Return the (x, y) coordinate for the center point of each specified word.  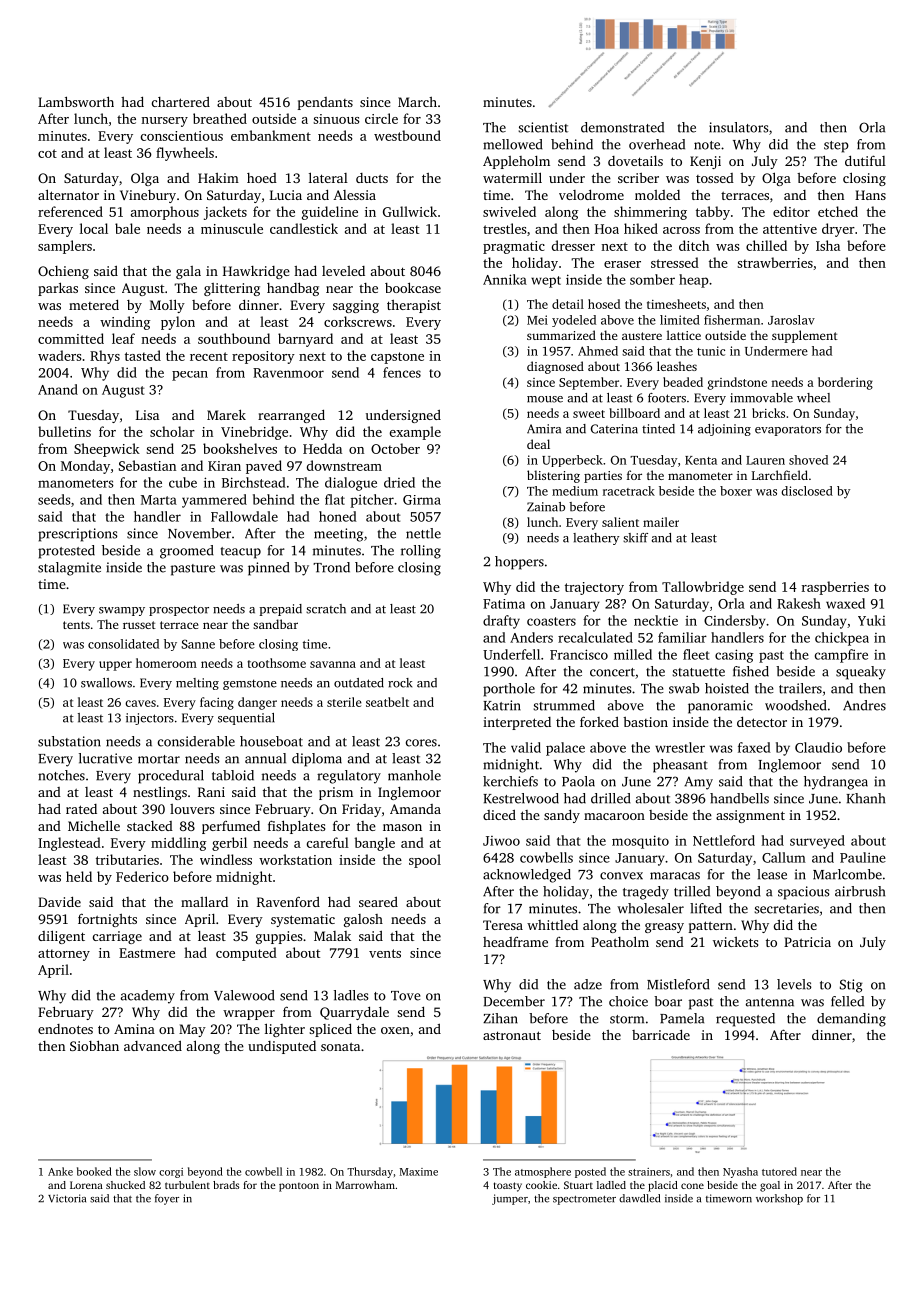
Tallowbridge (703, 588)
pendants (325, 103)
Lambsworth (76, 101)
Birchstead (254, 482)
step (836, 147)
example (415, 433)
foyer (167, 1199)
